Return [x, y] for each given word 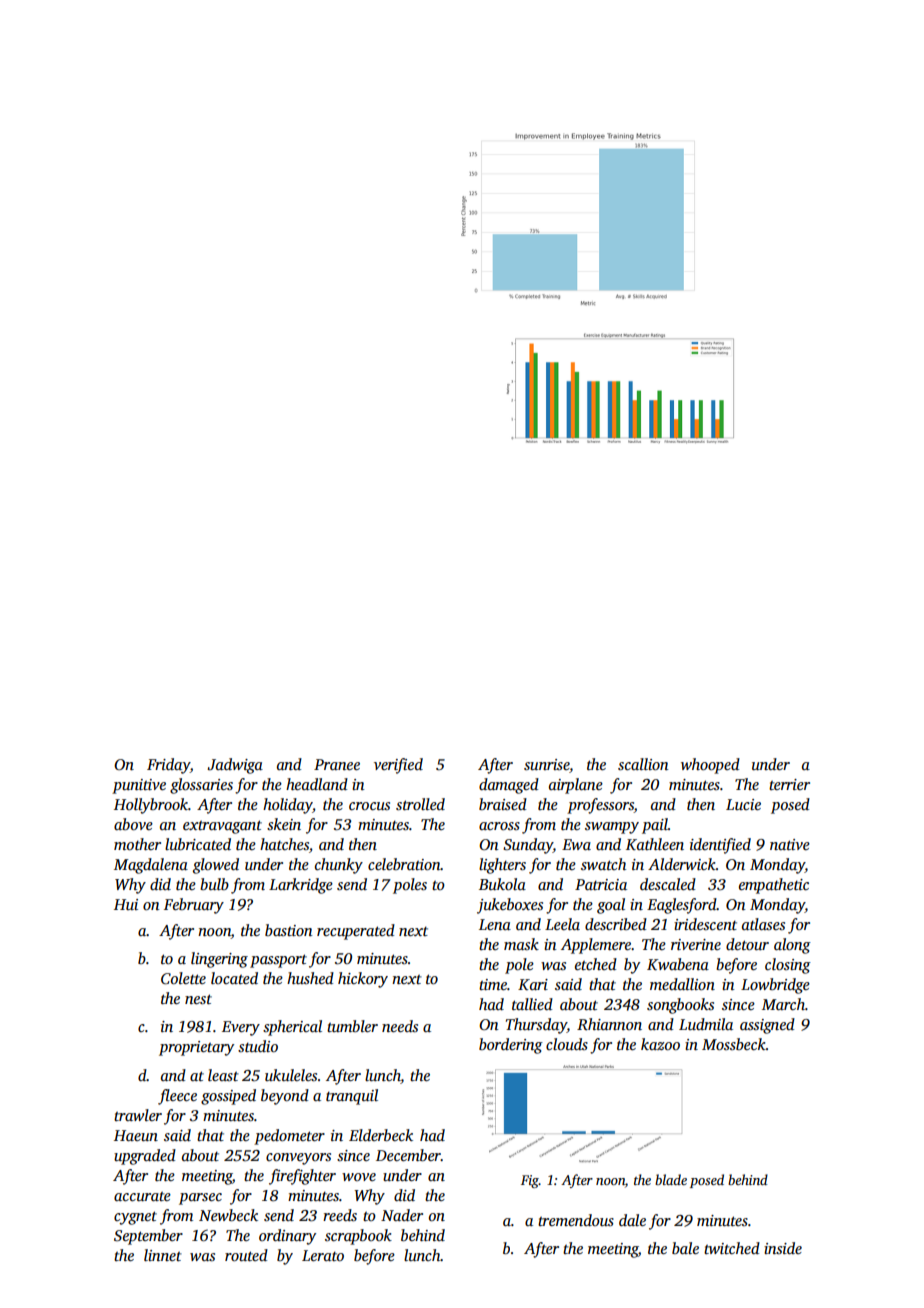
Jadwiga [235, 766]
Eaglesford [682, 906]
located [234, 978]
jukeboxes [510, 906]
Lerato [323, 1255]
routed [246, 1255]
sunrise [547, 765]
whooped [710, 766]
